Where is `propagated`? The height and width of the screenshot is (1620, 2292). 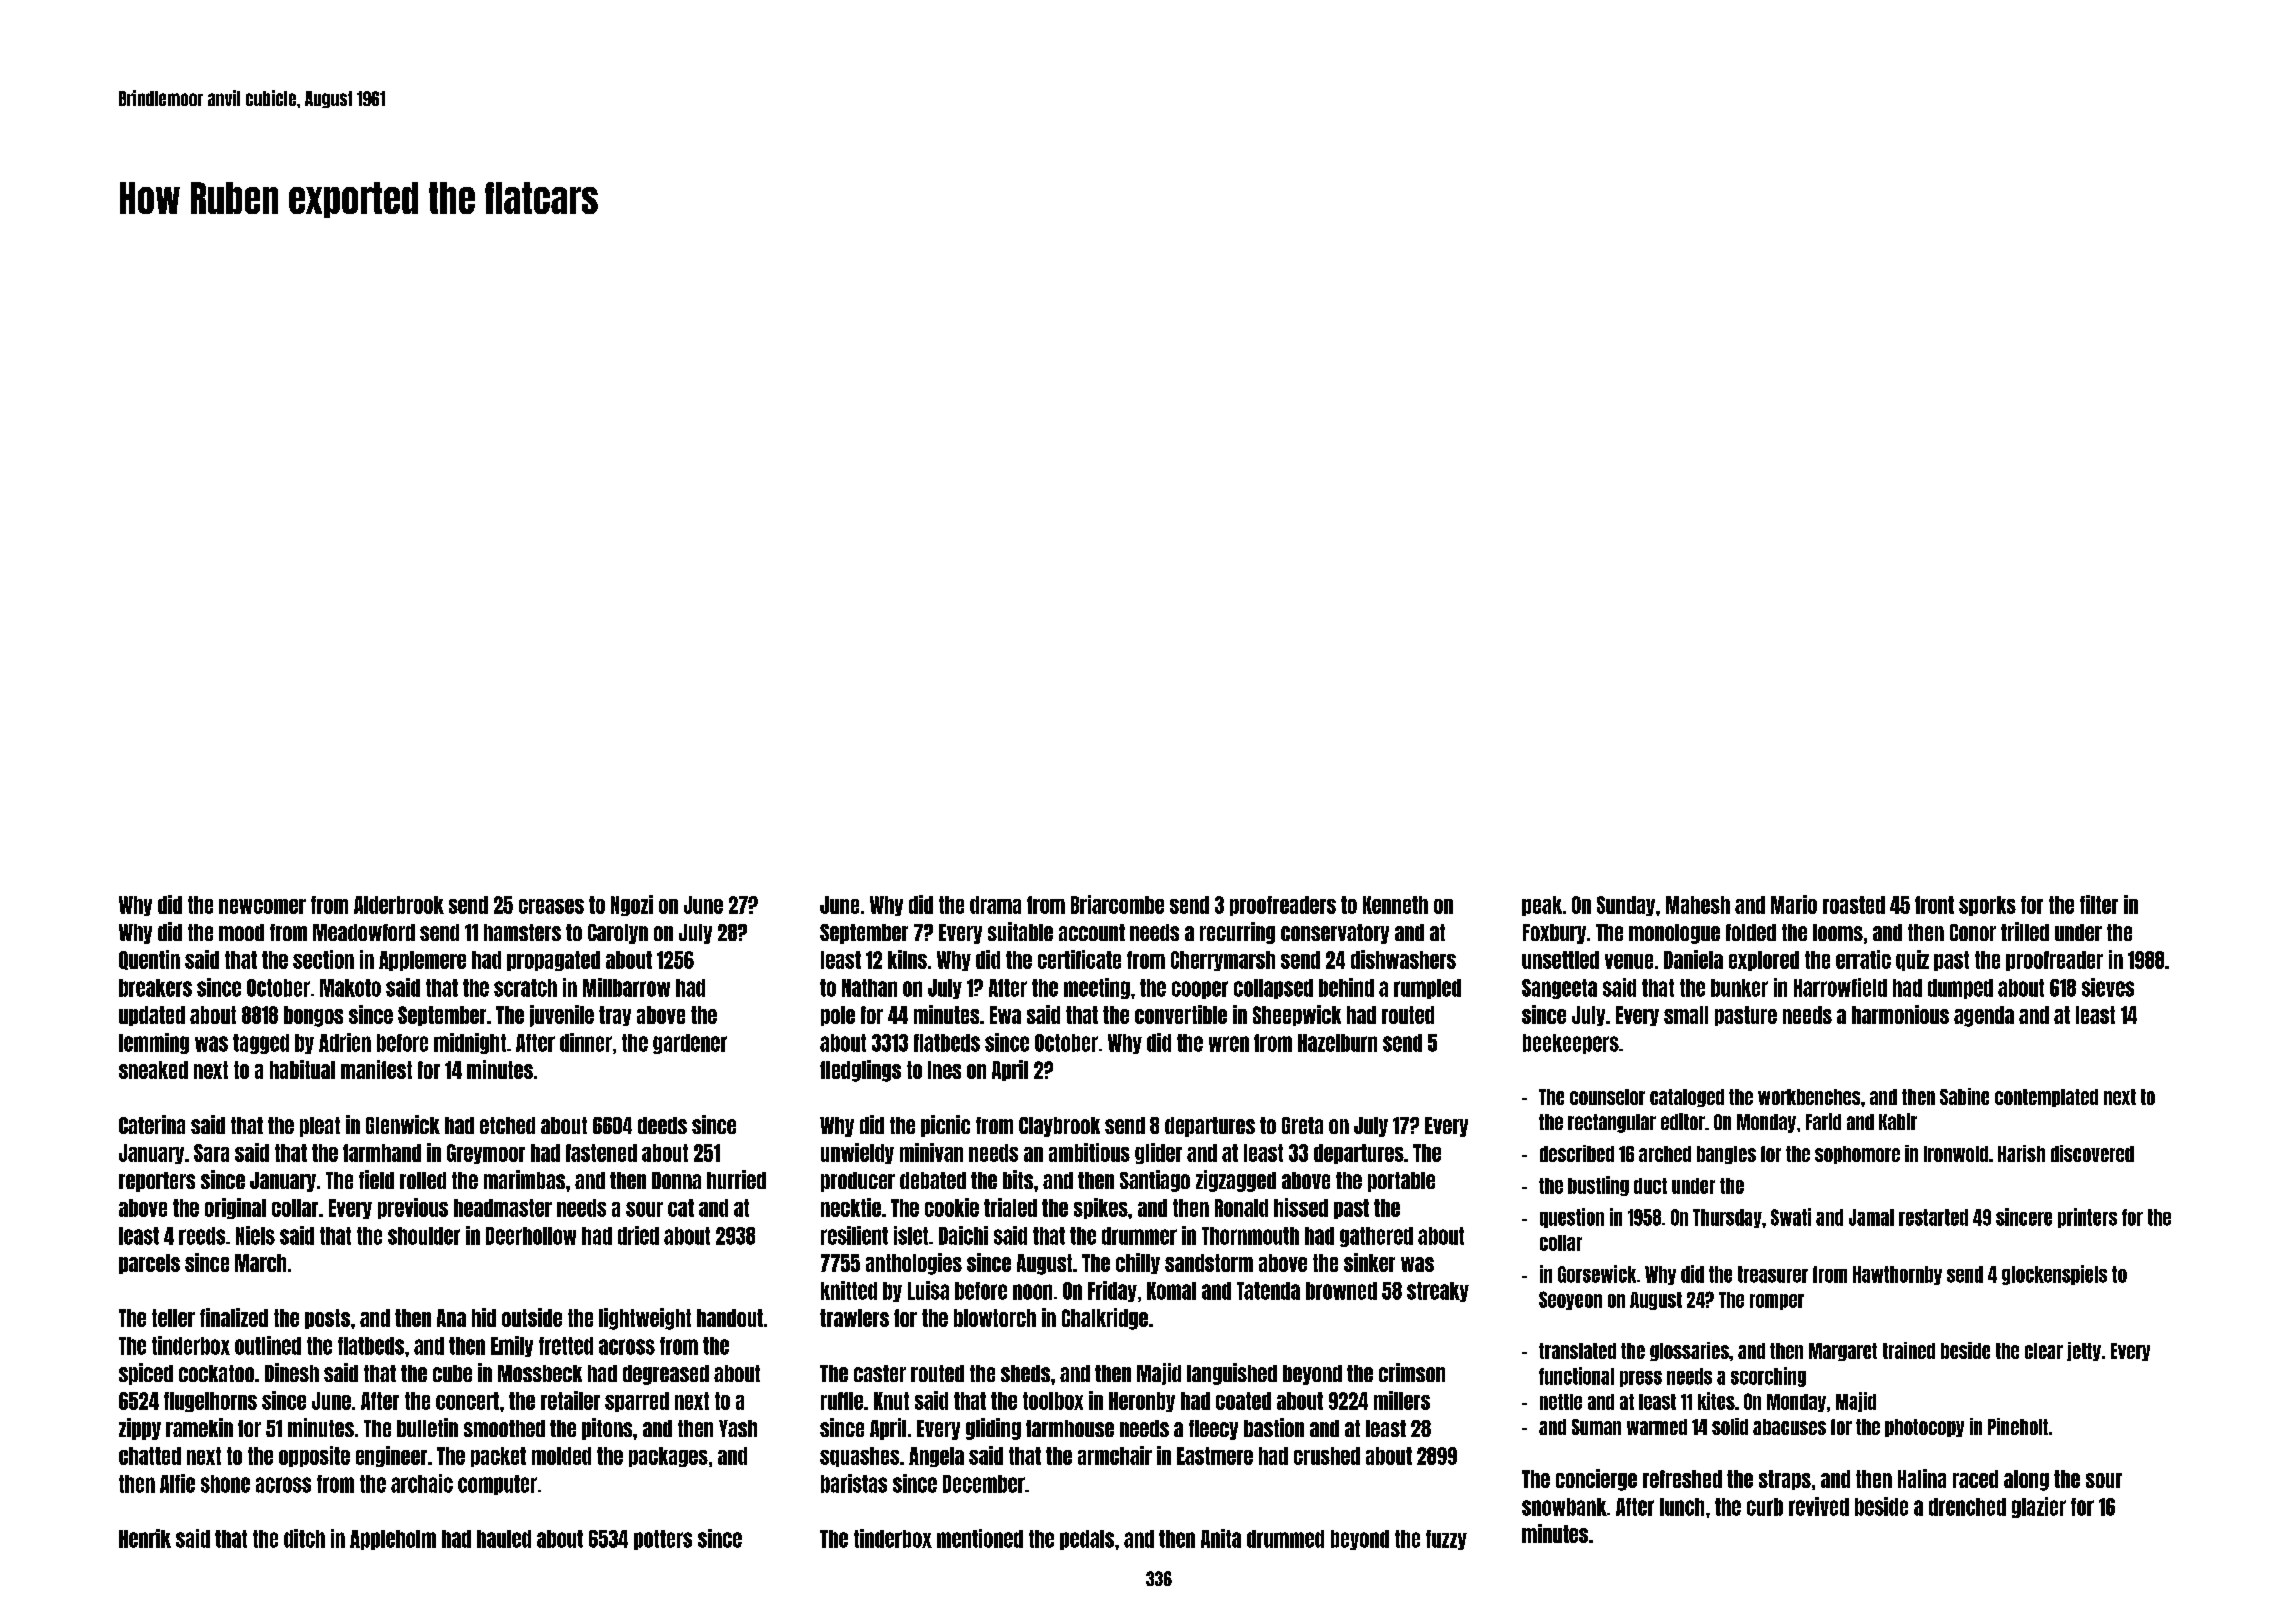 propagated is located at coordinates (553, 961).
